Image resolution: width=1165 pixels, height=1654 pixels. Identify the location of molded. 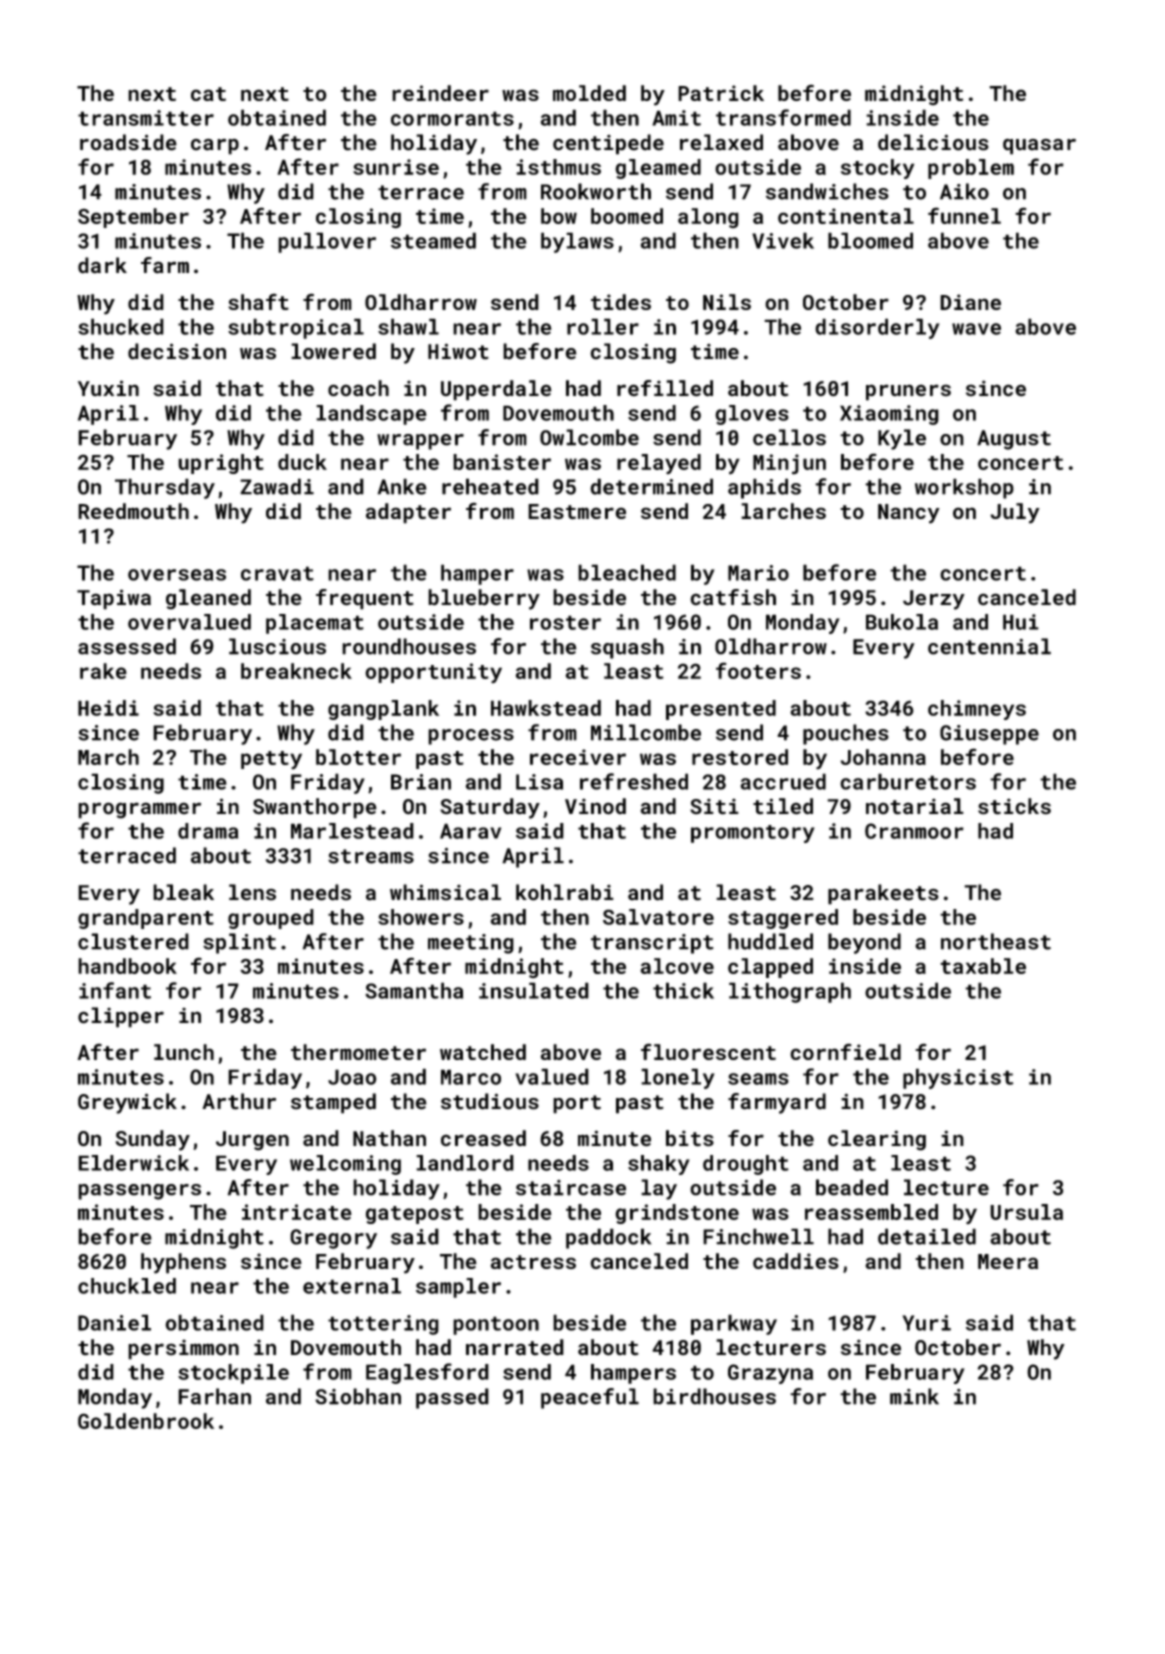
(589, 93).
